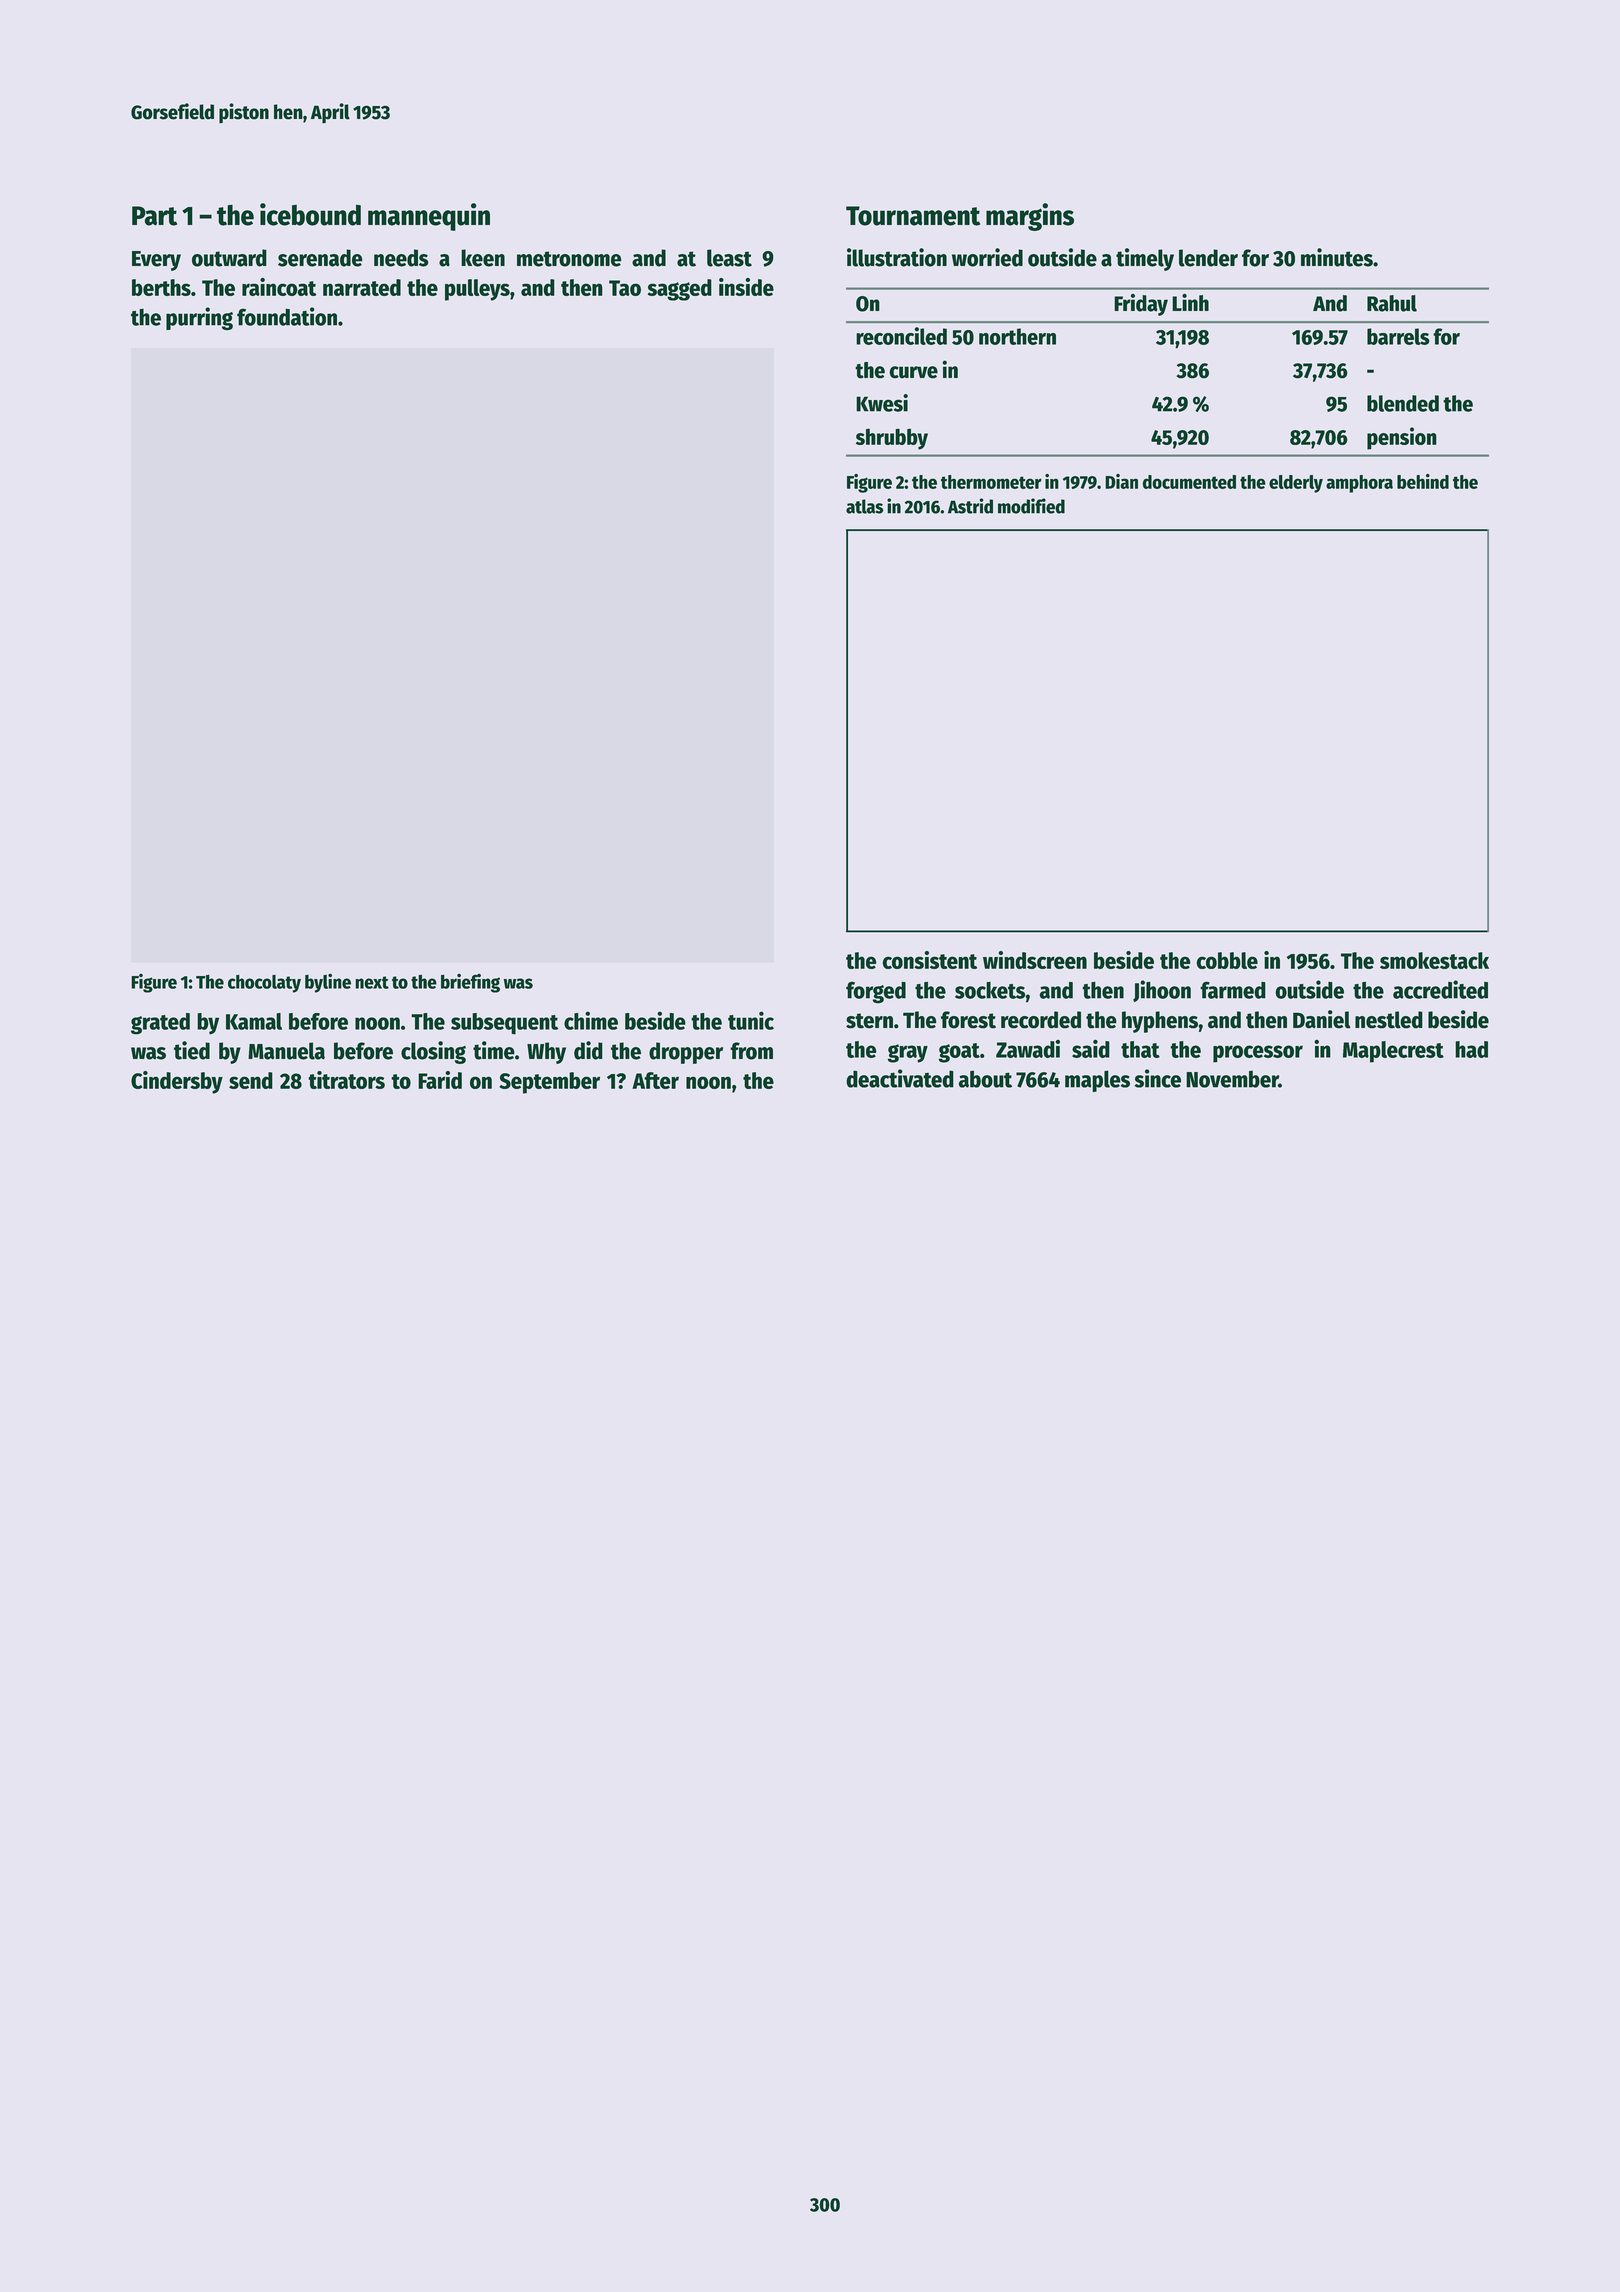 The height and width of the screenshot is (2292, 1620). I want to click on Astrid, so click(970, 506).
